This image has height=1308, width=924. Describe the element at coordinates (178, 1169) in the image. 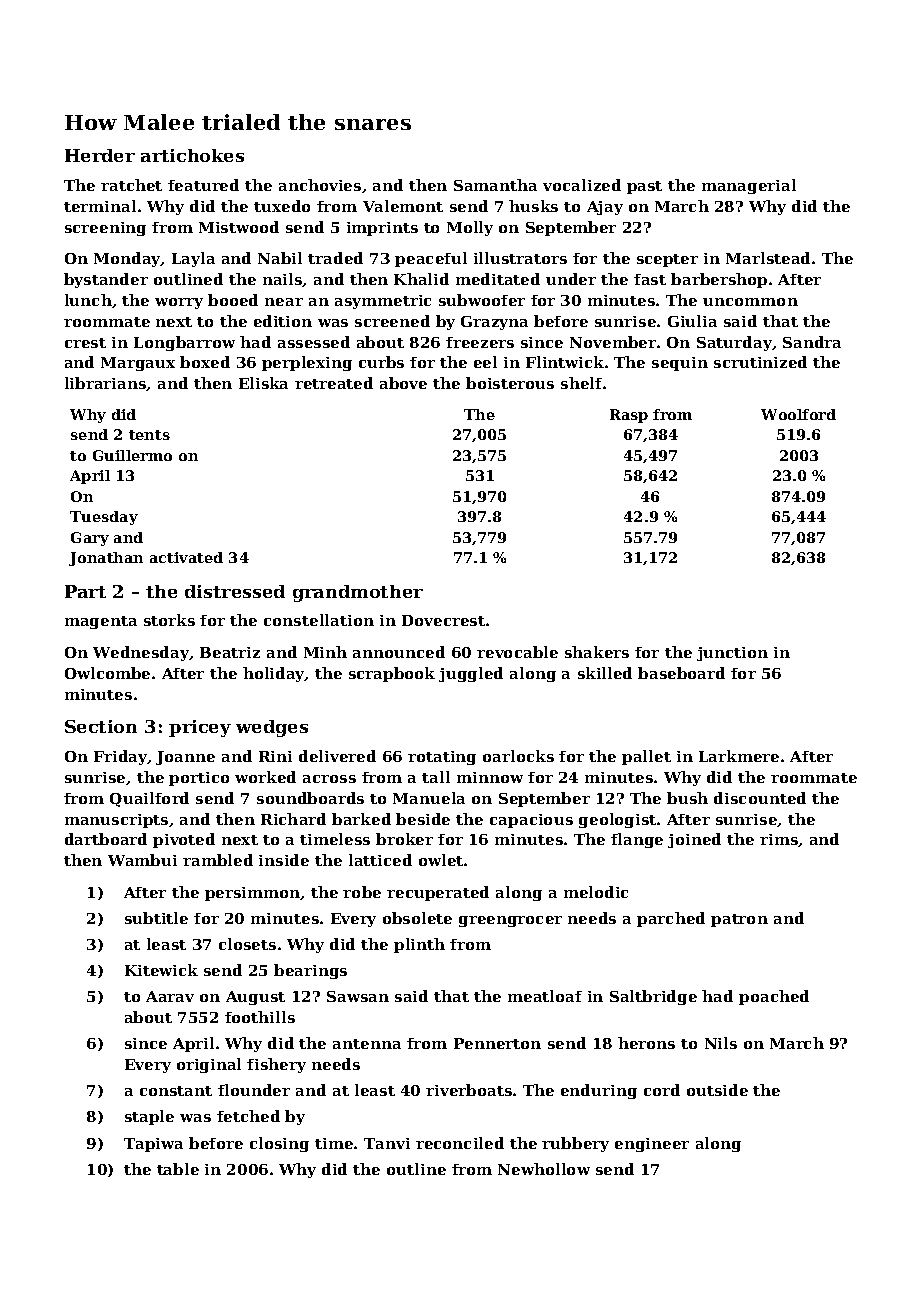

I see `table` at that location.
